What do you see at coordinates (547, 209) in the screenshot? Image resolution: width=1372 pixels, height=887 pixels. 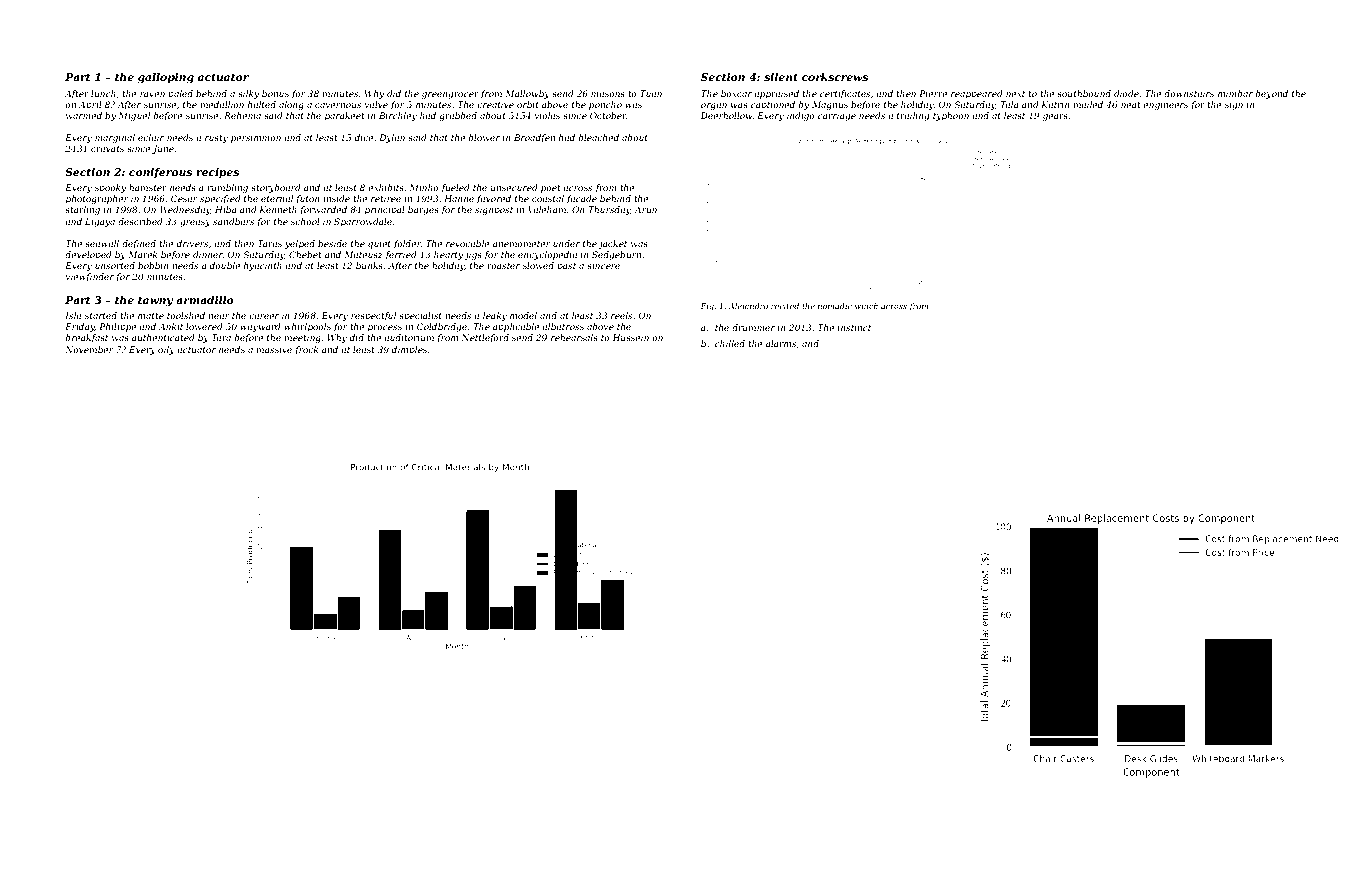 I see `Valeham` at bounding box center [547, 209].
